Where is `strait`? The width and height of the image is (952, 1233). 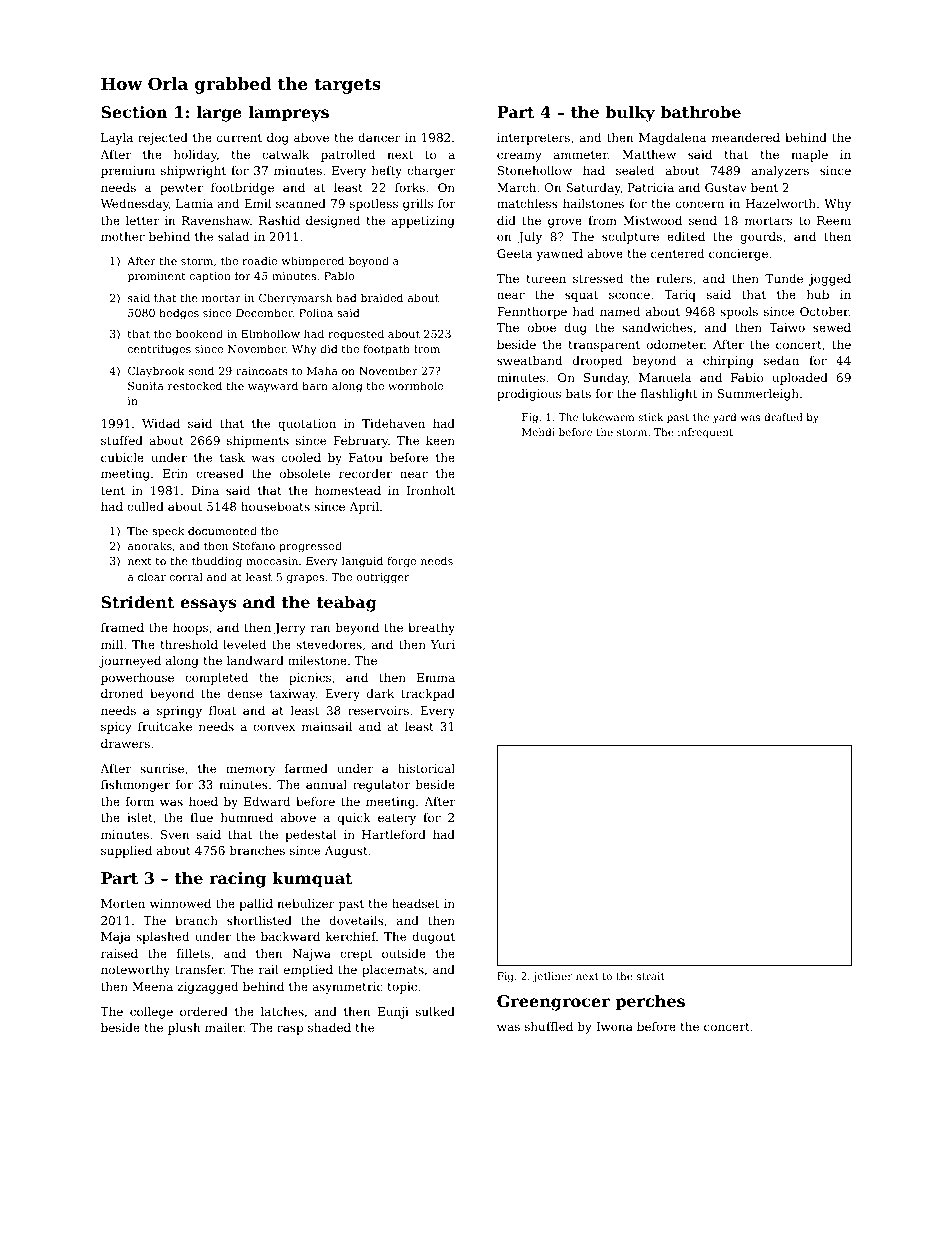
strait is located at coordinates (651, 976).
